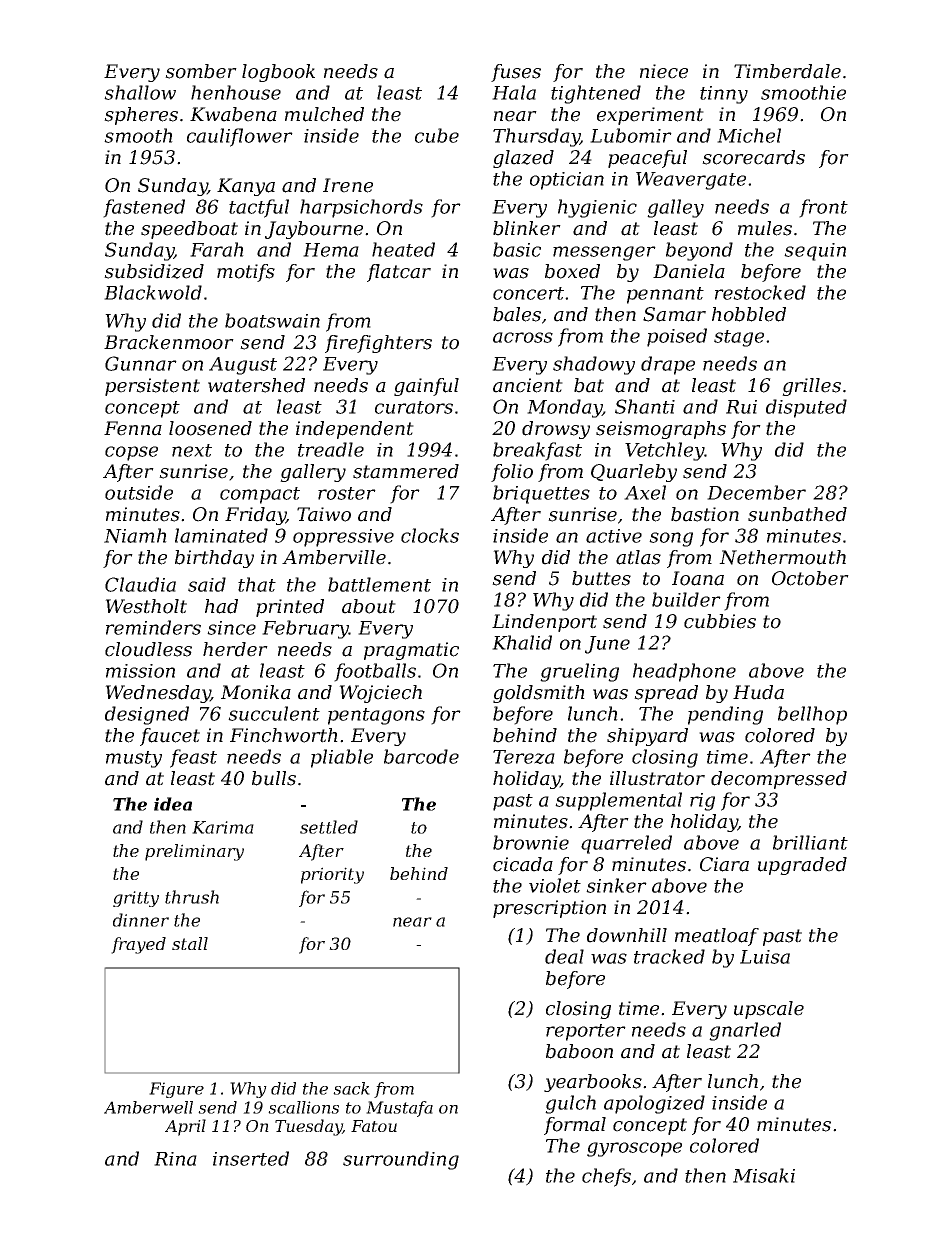 The image size is (952, 1233). What do you see at coordinates (251, 1158) in the screenshot?
I see `inserted` at bounding box center [251, 1158].
